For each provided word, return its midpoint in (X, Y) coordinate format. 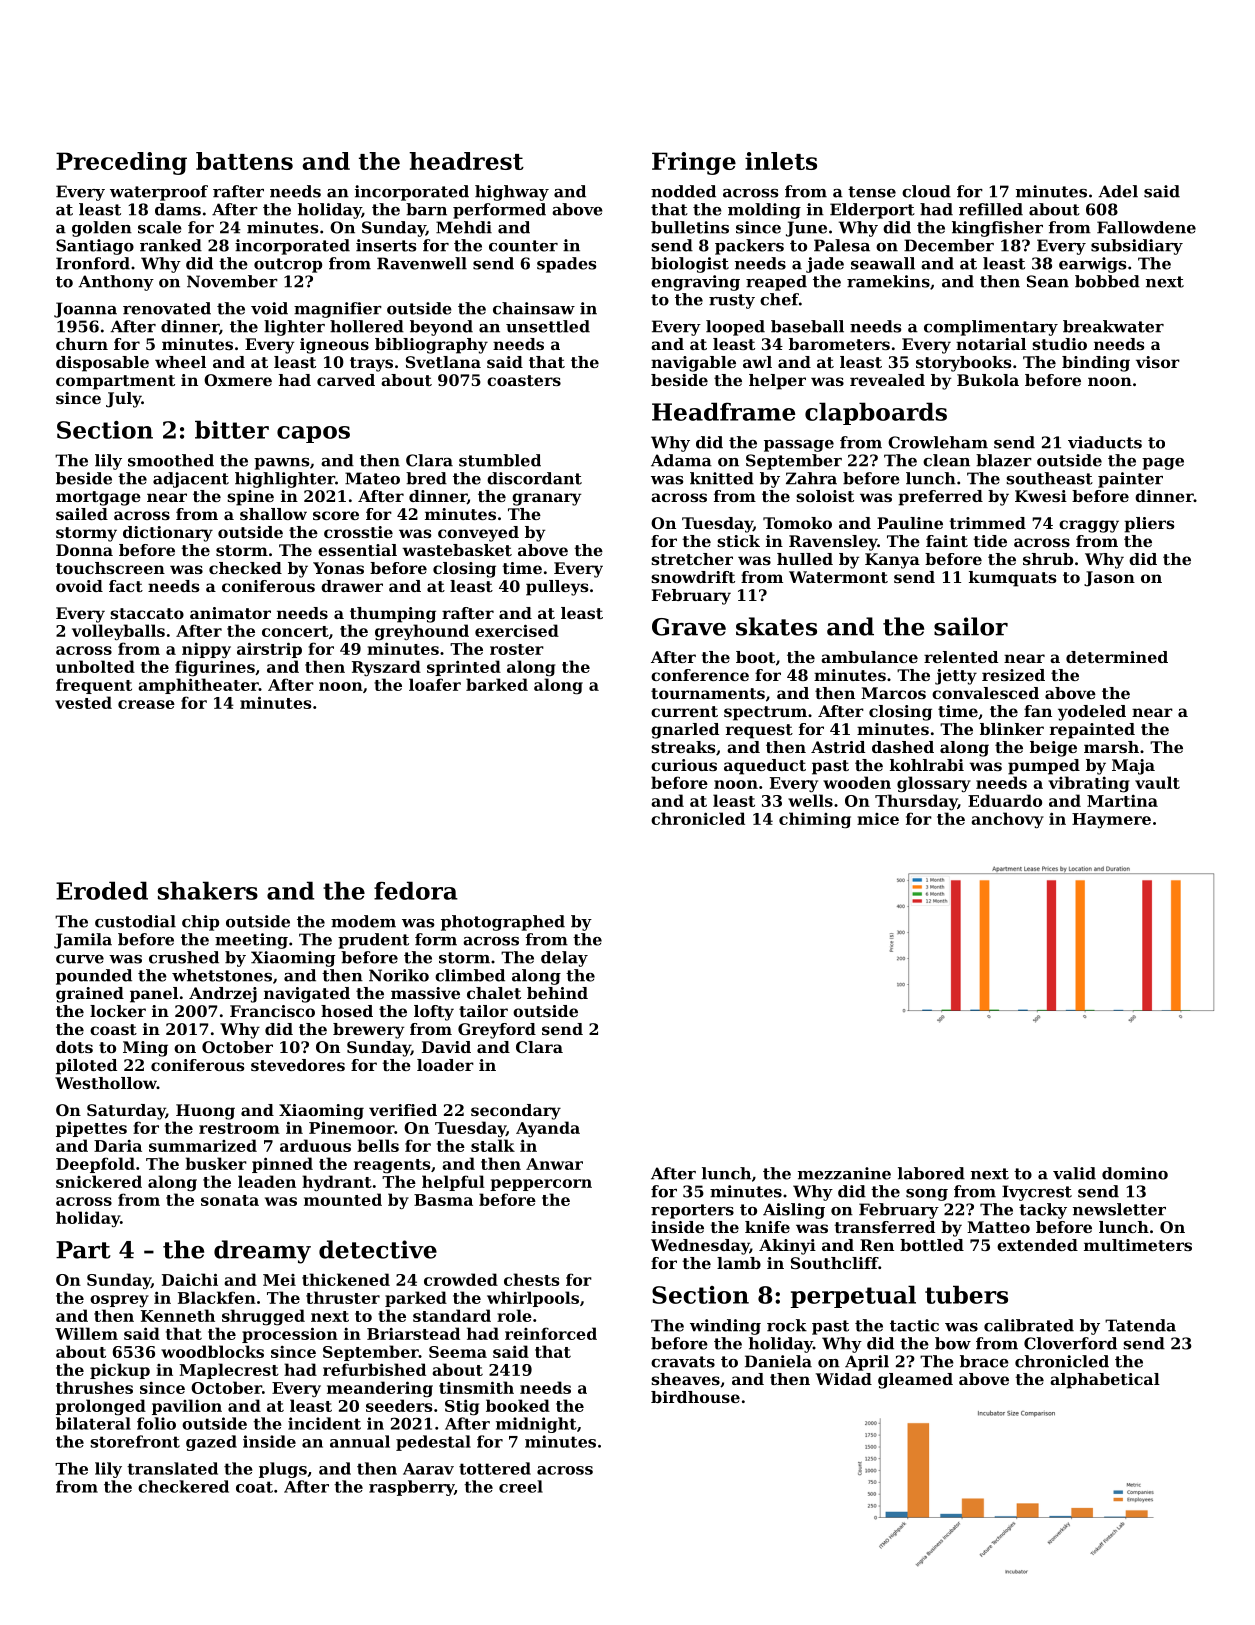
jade (825, 265)
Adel (1118, 191)
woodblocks (212, 1351)
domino (1135, 1173)
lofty (434, 1013)
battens (244, 161)
